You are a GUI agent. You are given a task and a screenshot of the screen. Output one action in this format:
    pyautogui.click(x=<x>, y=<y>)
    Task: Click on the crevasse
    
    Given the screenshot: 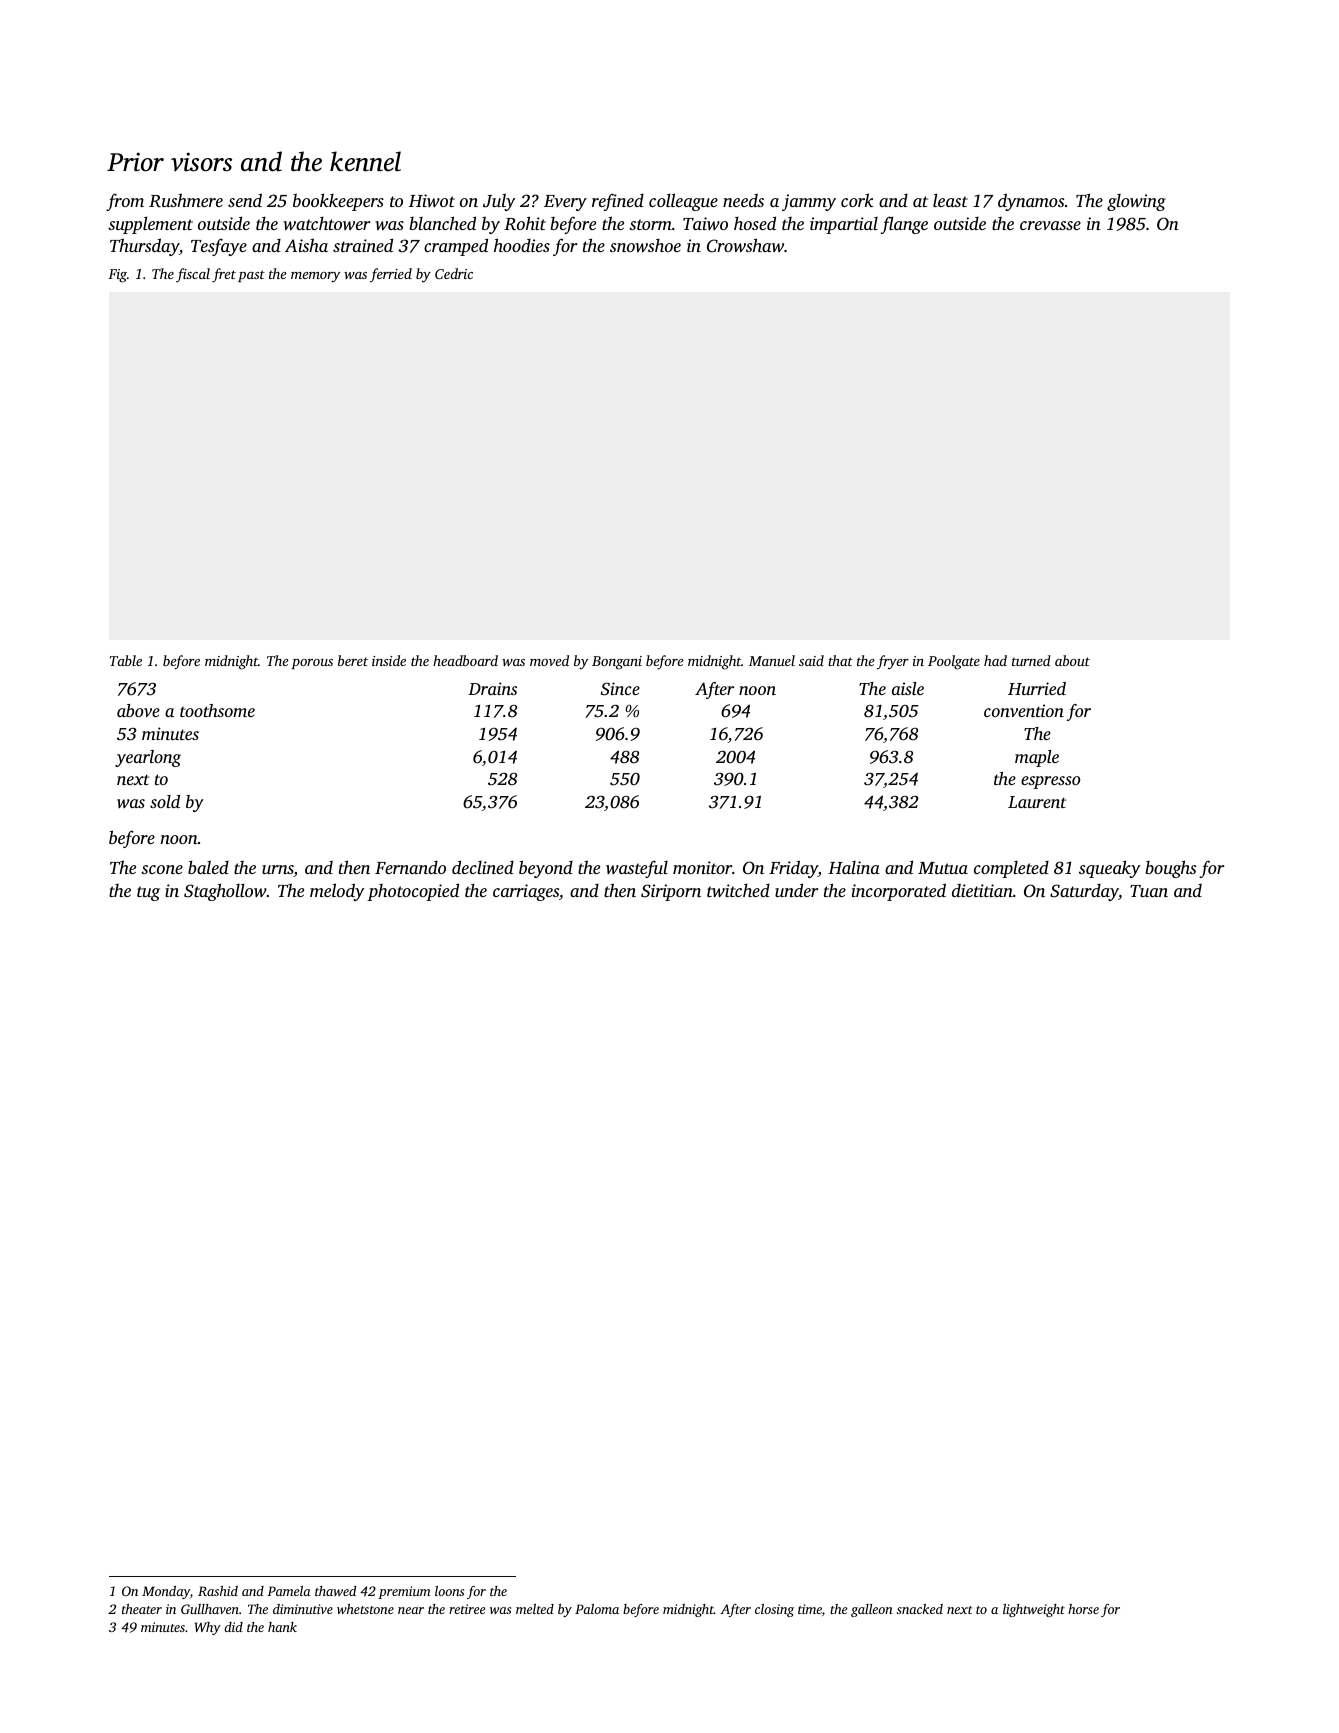 What is the action you would take?
    pyautogui.click(x=1050, y=225)
